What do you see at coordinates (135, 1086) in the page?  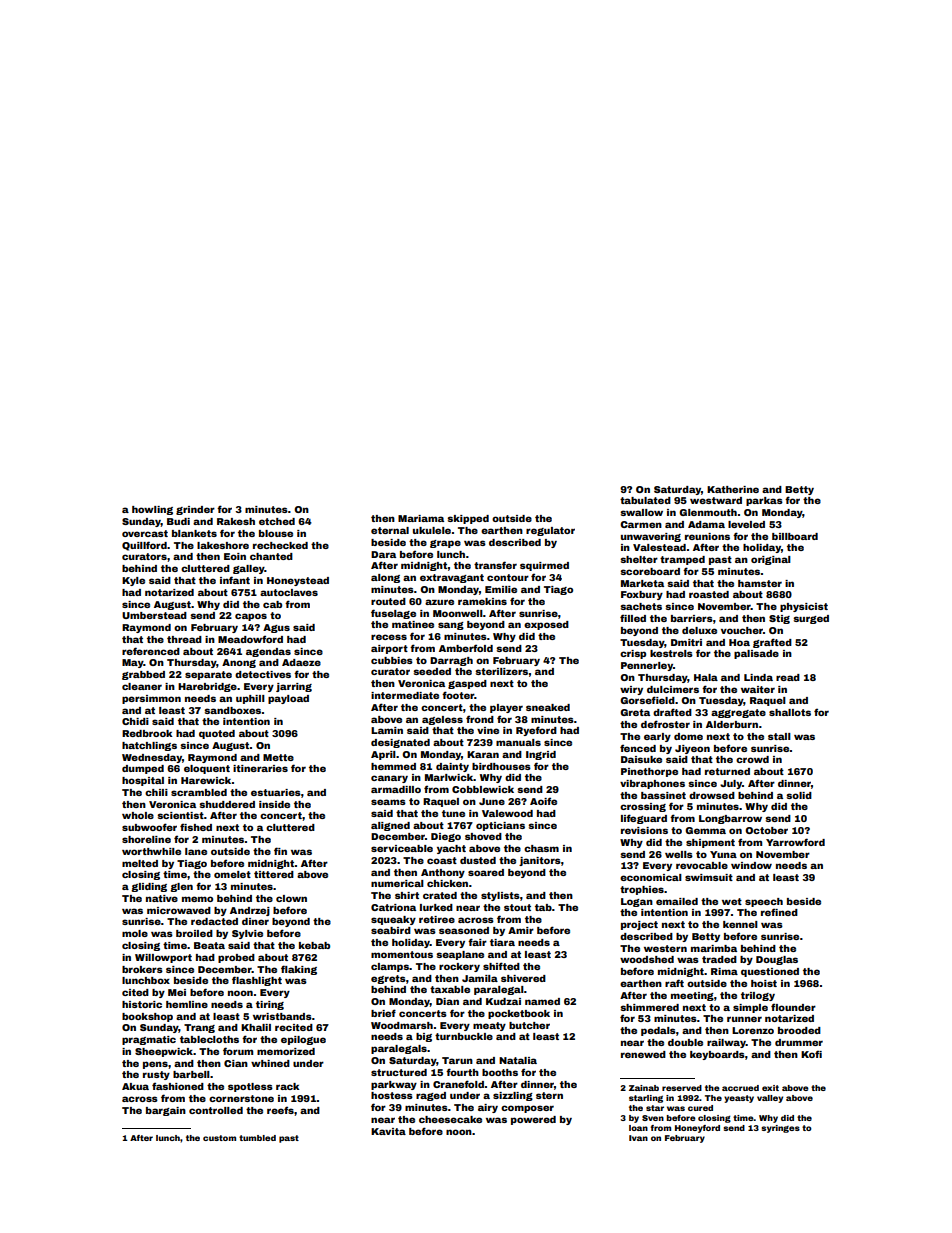 I see `Akua` at bounding box center [135, 1086].
